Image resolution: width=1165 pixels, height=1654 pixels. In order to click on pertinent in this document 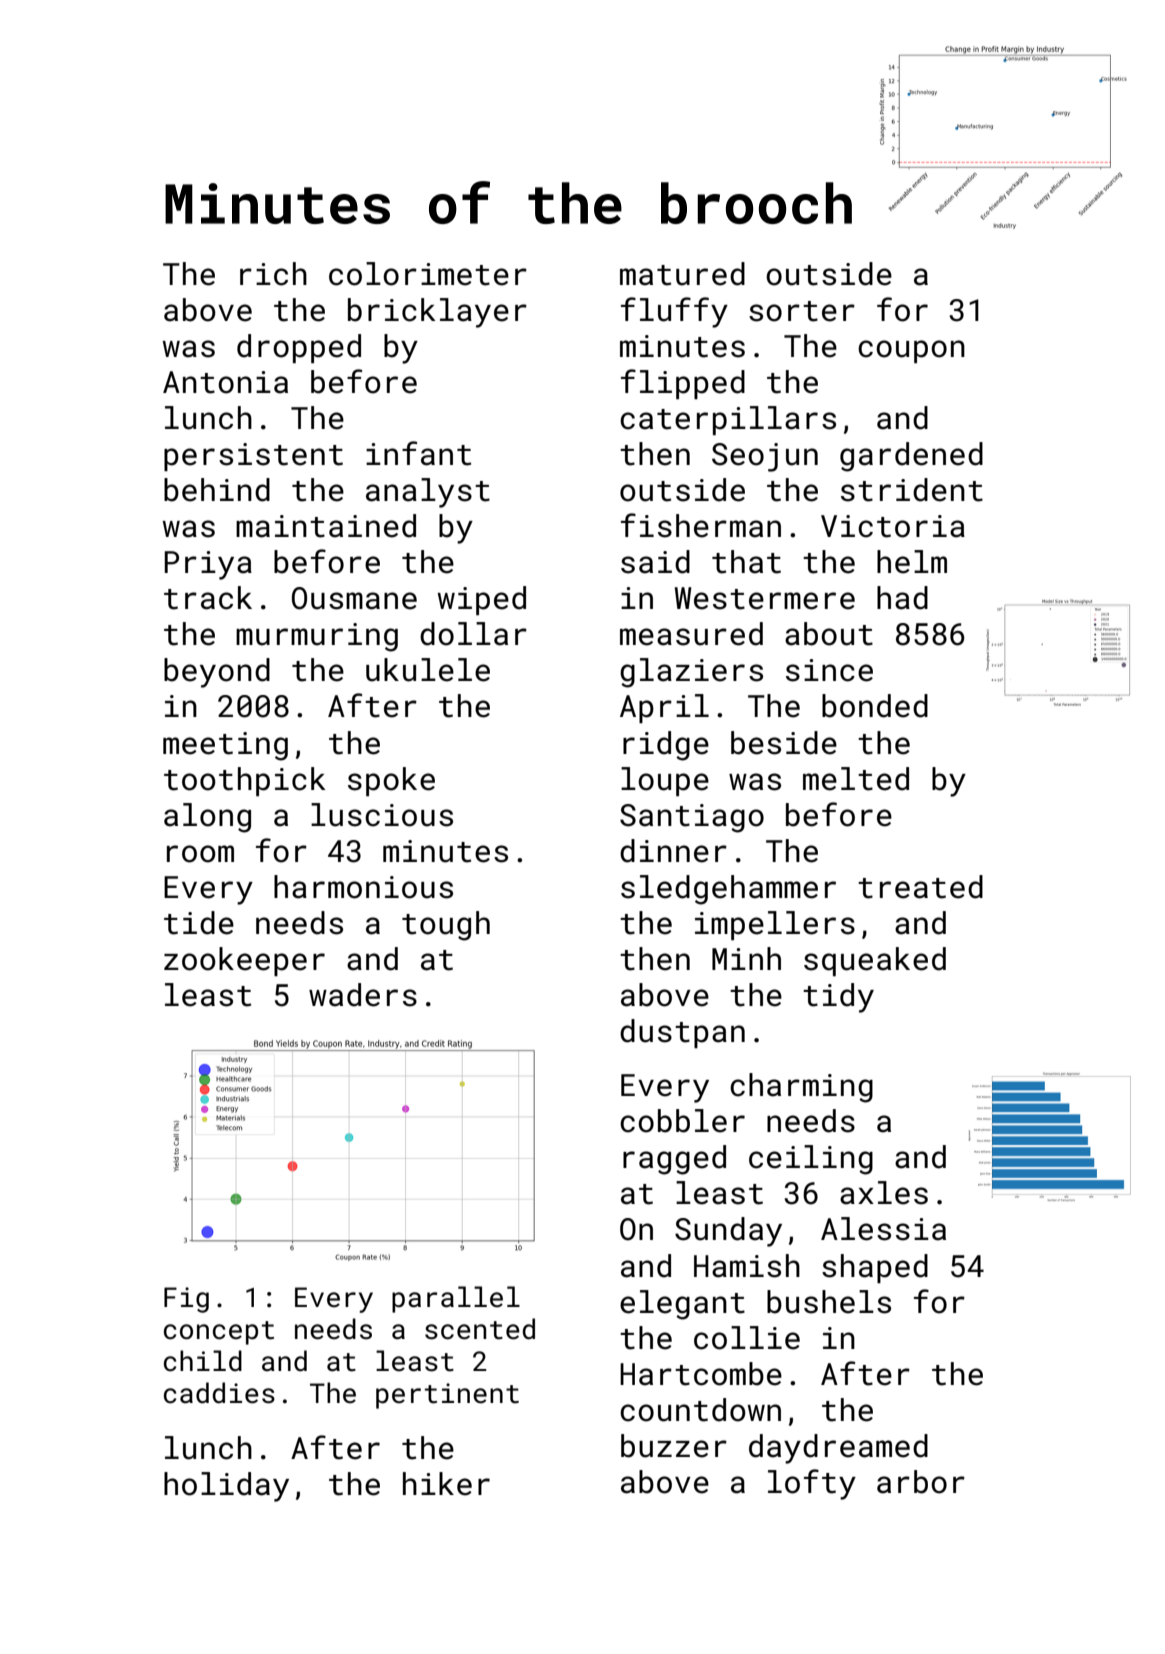, I will do `click(447, 1396)`.
